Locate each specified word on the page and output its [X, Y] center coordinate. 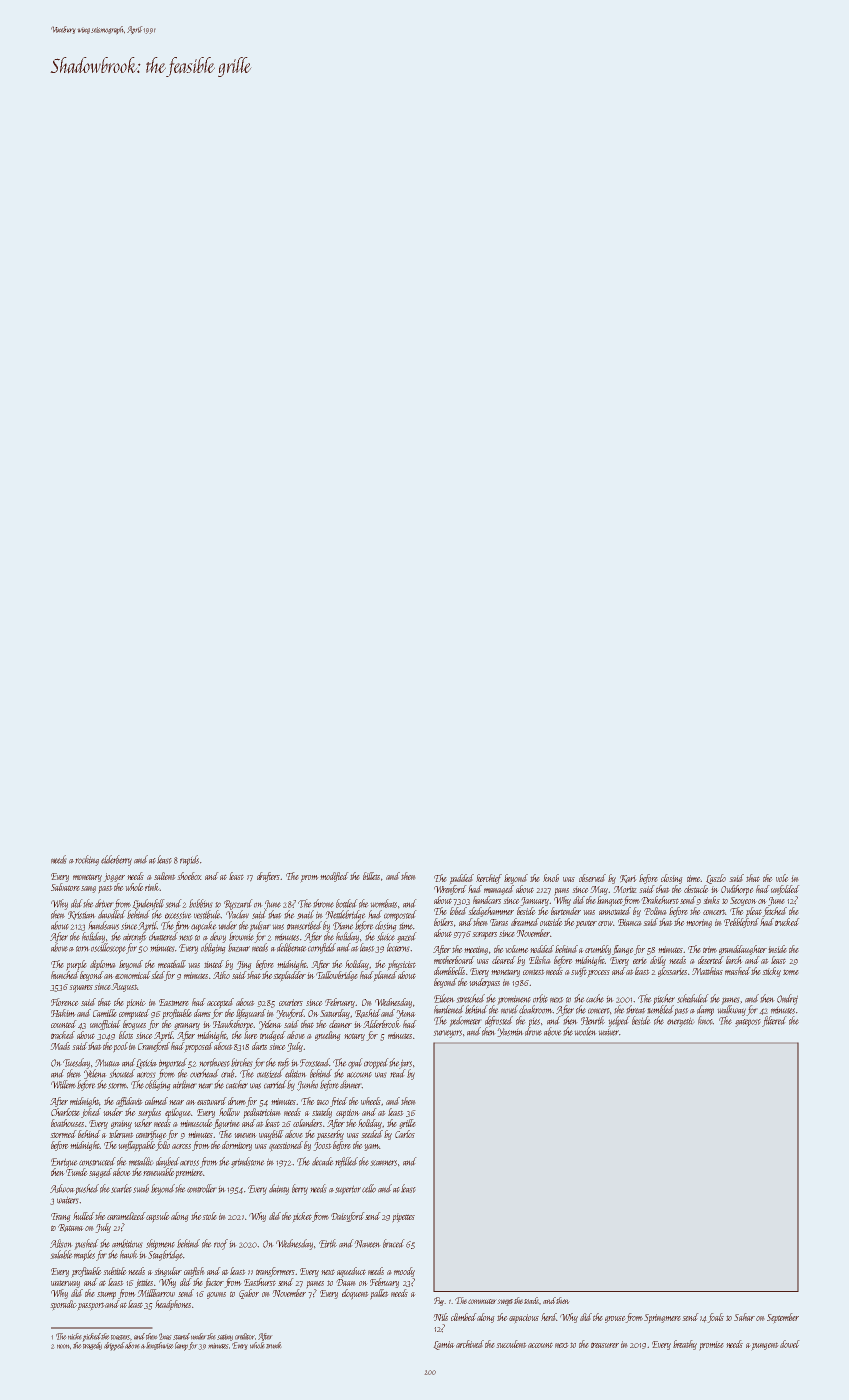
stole [209, 1216]
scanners [383, 1163]
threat [636, 1009]
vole [782, 878]
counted [64, 1024]
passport [91, 1306]
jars [405, 1064]
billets [371, 876]
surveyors [447, 1034]
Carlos [405, 1134]
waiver [608, 1032]
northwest [214, 1062]
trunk [274, 1345]
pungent [765, 1346]
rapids [189, 860]
